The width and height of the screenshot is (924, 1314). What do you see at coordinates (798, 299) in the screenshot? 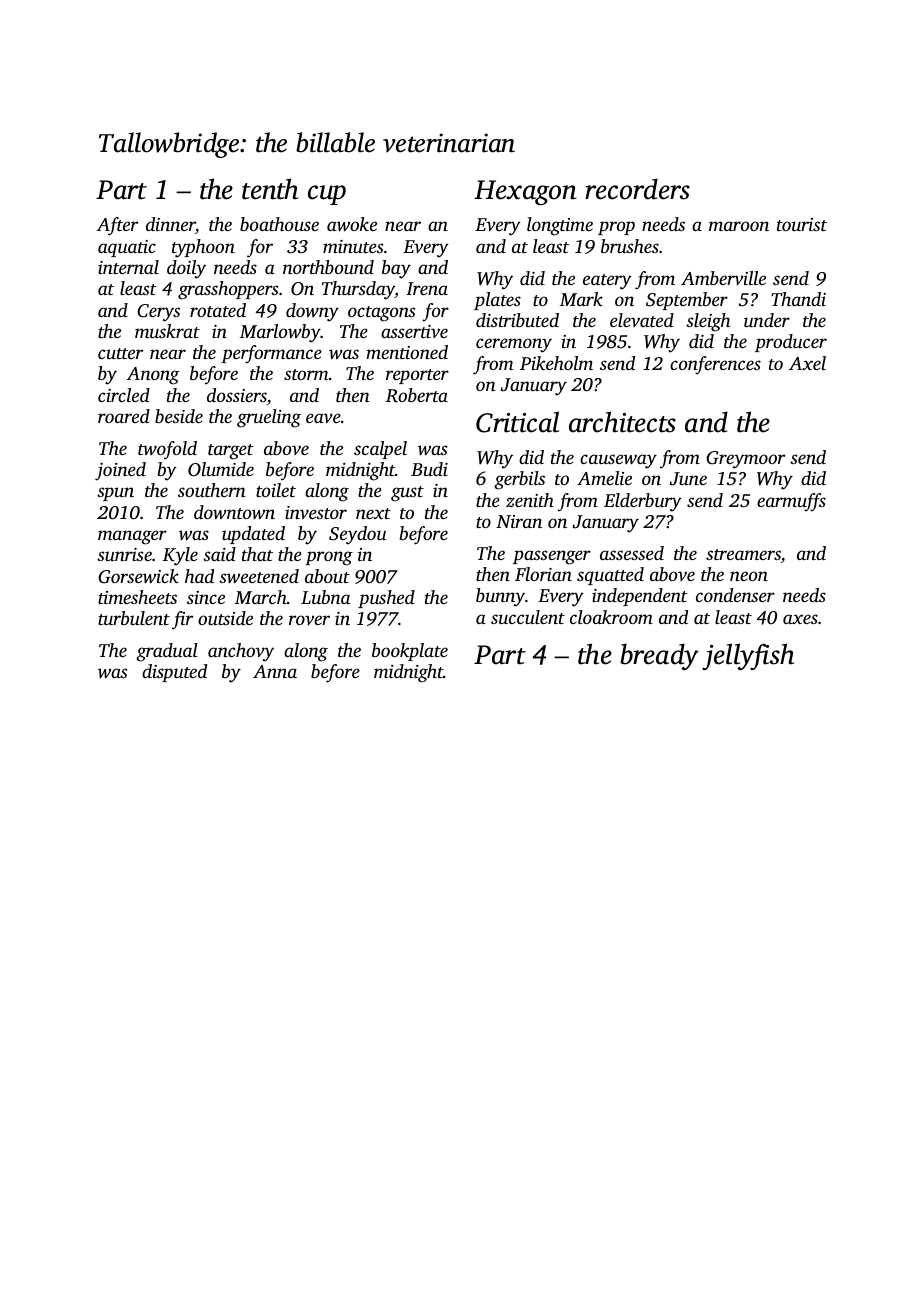
I see `Thandi` at bounding box center [798, 299].
